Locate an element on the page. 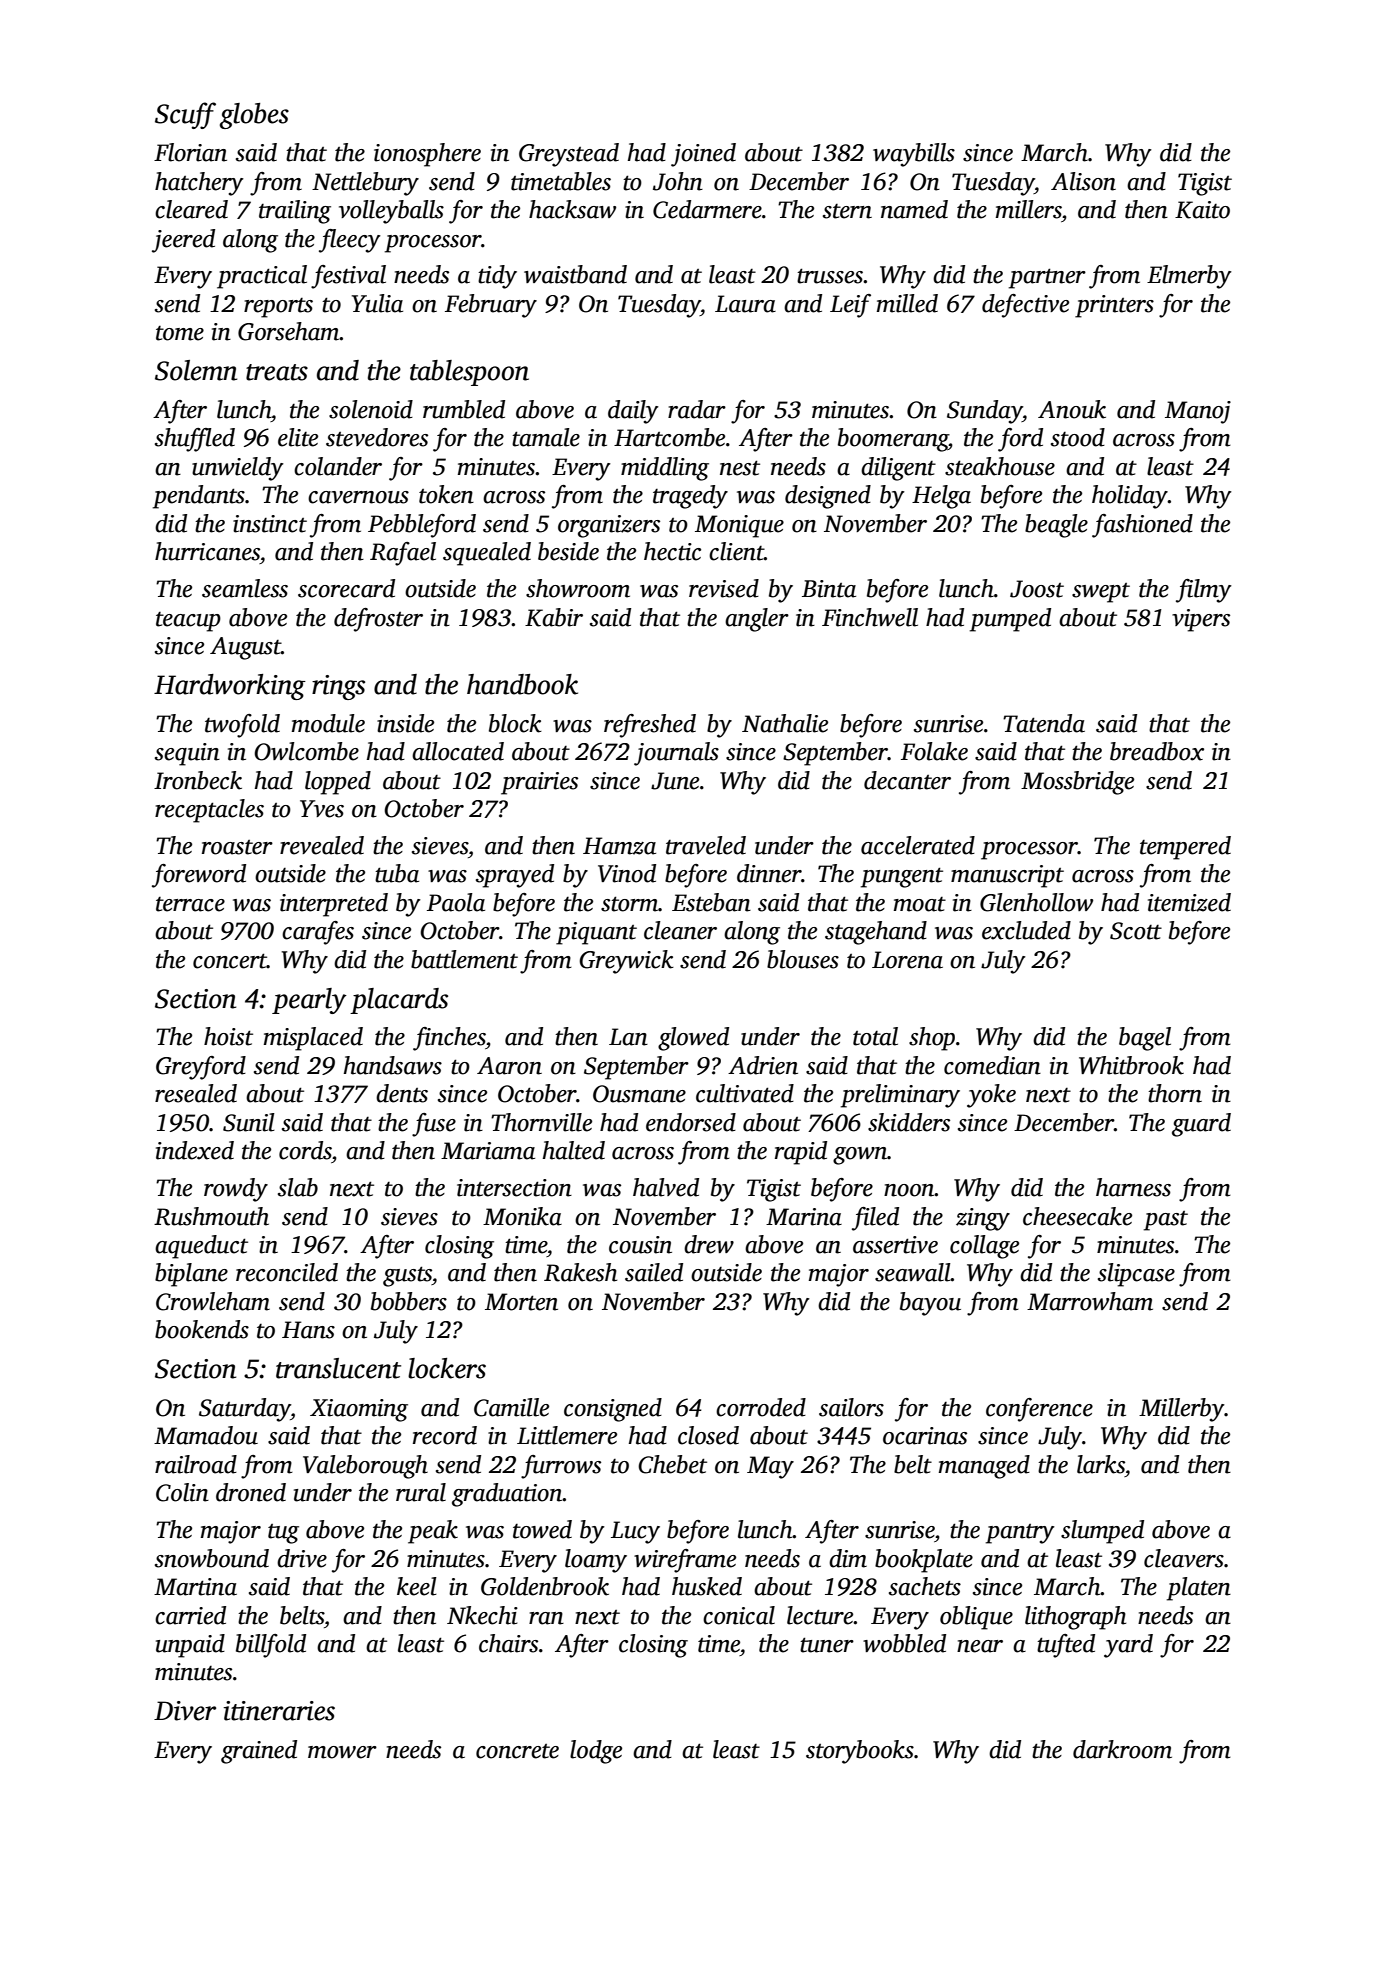 This page has width=1386, height=1969. darkroom is located at coordinates (1122, 1749).
